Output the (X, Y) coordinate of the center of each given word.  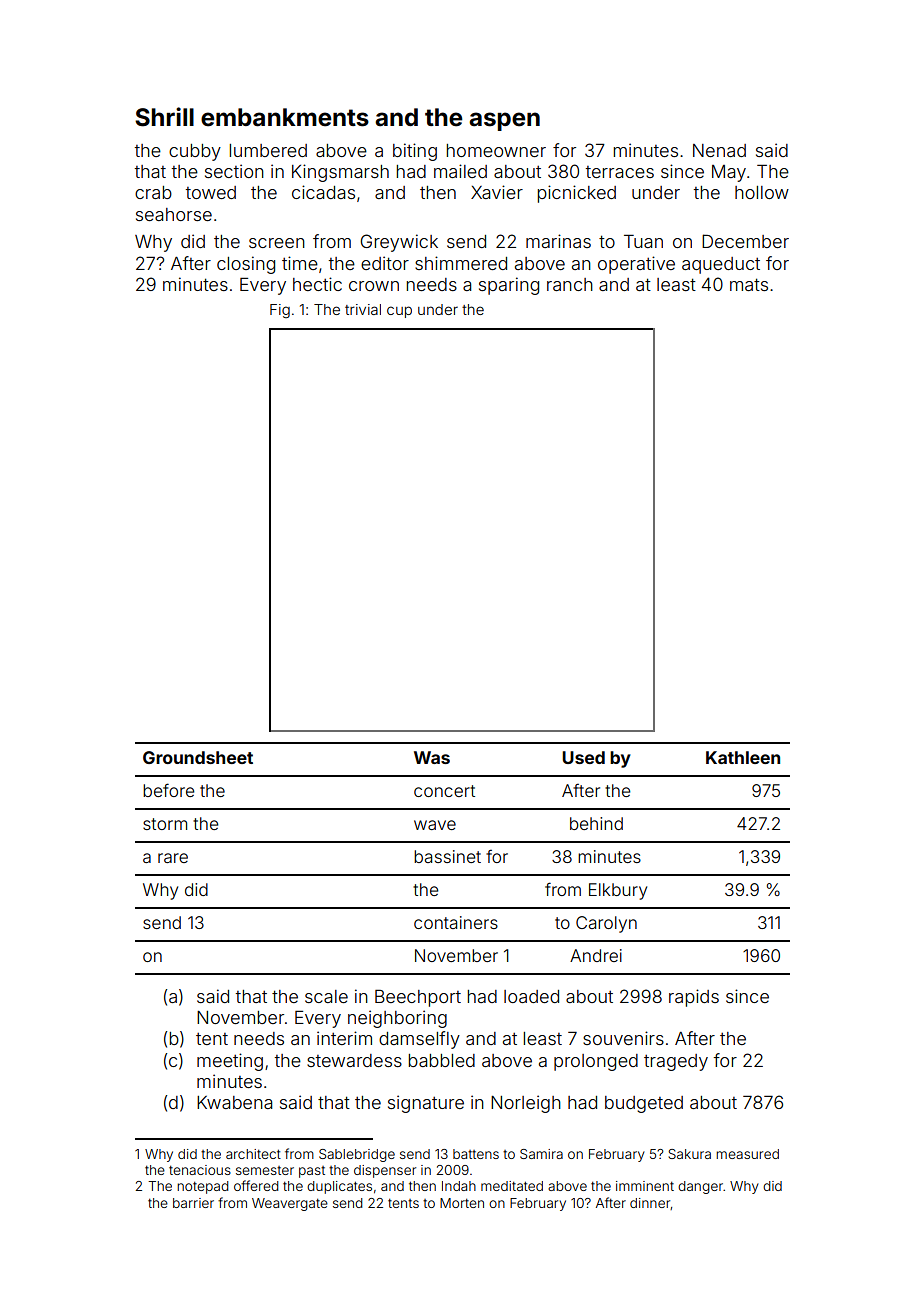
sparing (509, 286)
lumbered (268, 150)
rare (173, 858)
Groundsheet (198, 757)
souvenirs (623, 1038)
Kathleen (743, 757)
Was (432, 757)
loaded (531, 996)
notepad (202, 1187)
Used (583, 757)
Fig (280, 311)
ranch (570, 284)
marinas (558, 241)
